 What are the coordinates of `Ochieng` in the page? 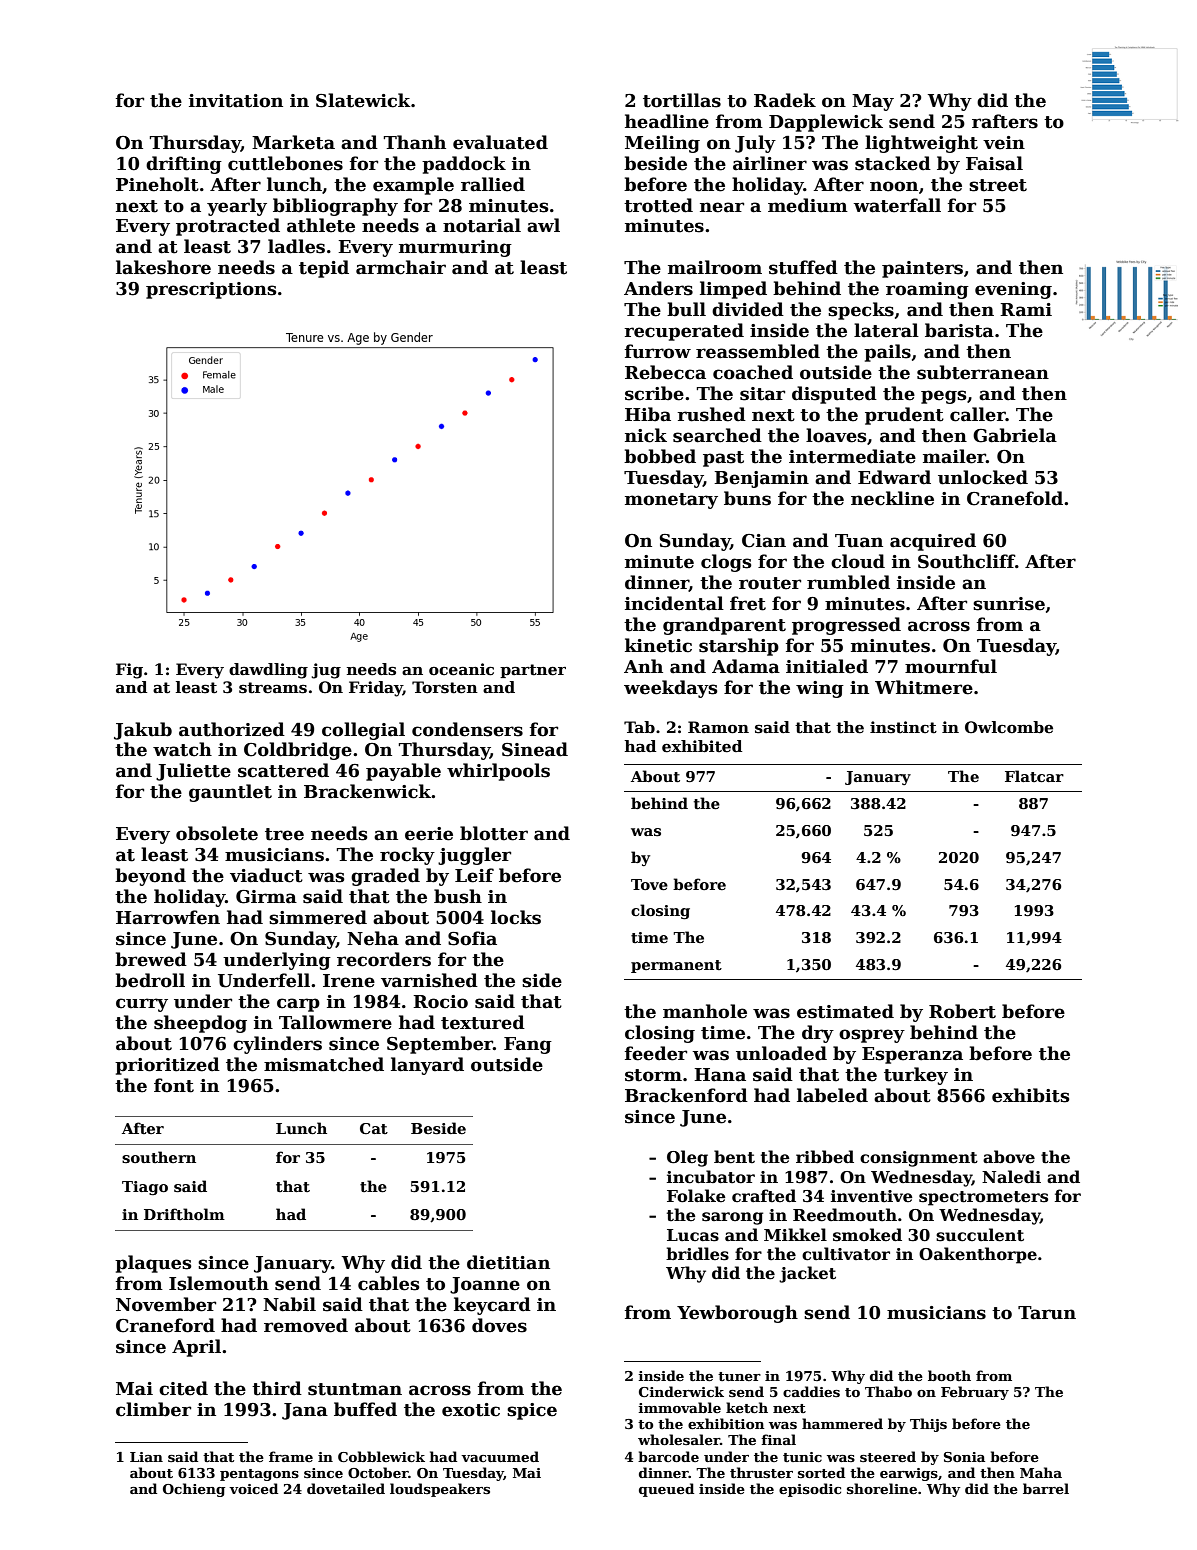 It's located at (194, 1490).
